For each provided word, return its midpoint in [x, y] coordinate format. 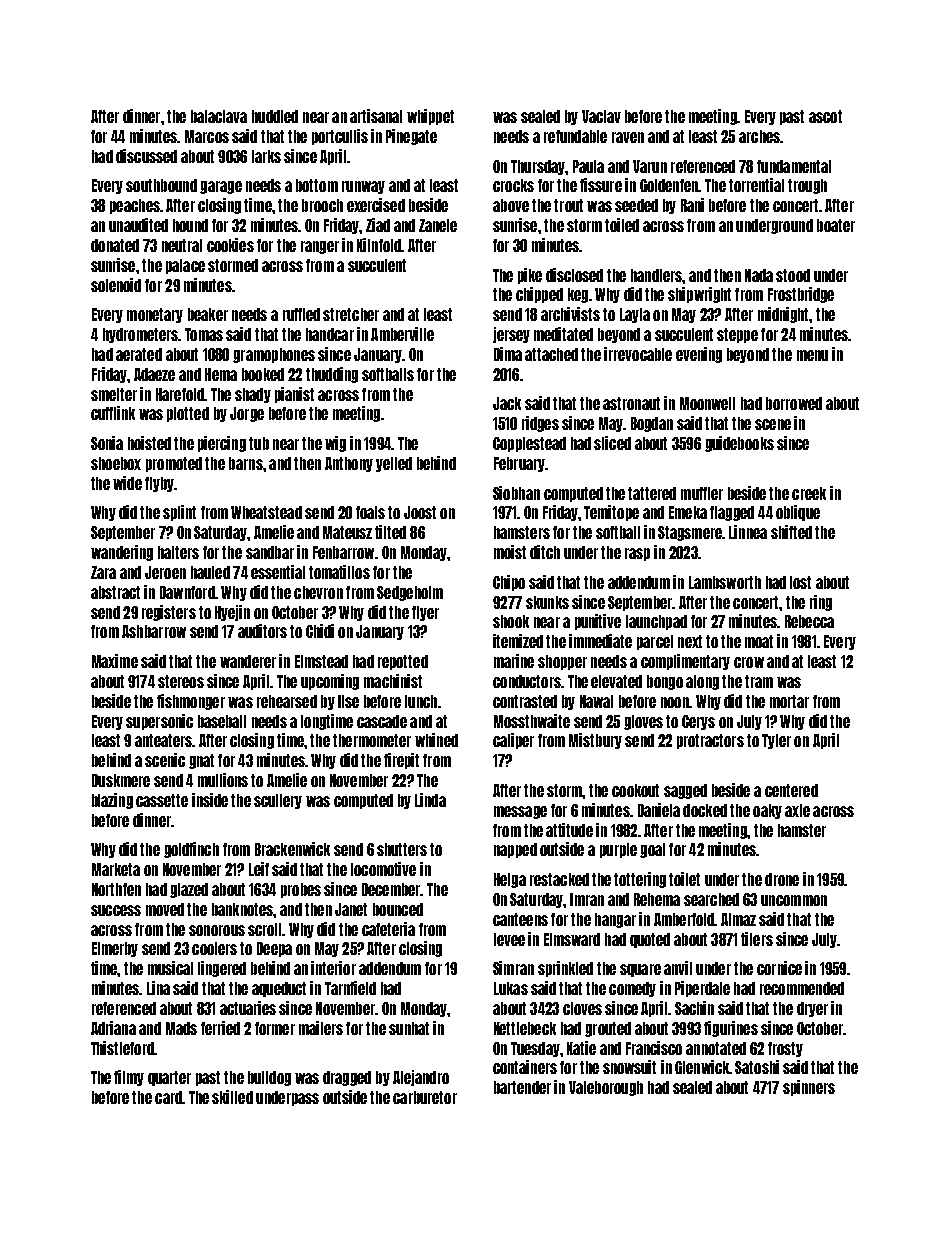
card [168, 1097]
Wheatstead [266, 512]
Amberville [402, 334]
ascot [825, 116]
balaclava [219, 116]
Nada [759, 275]
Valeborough [606, 1088]
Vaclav [601, 116]
